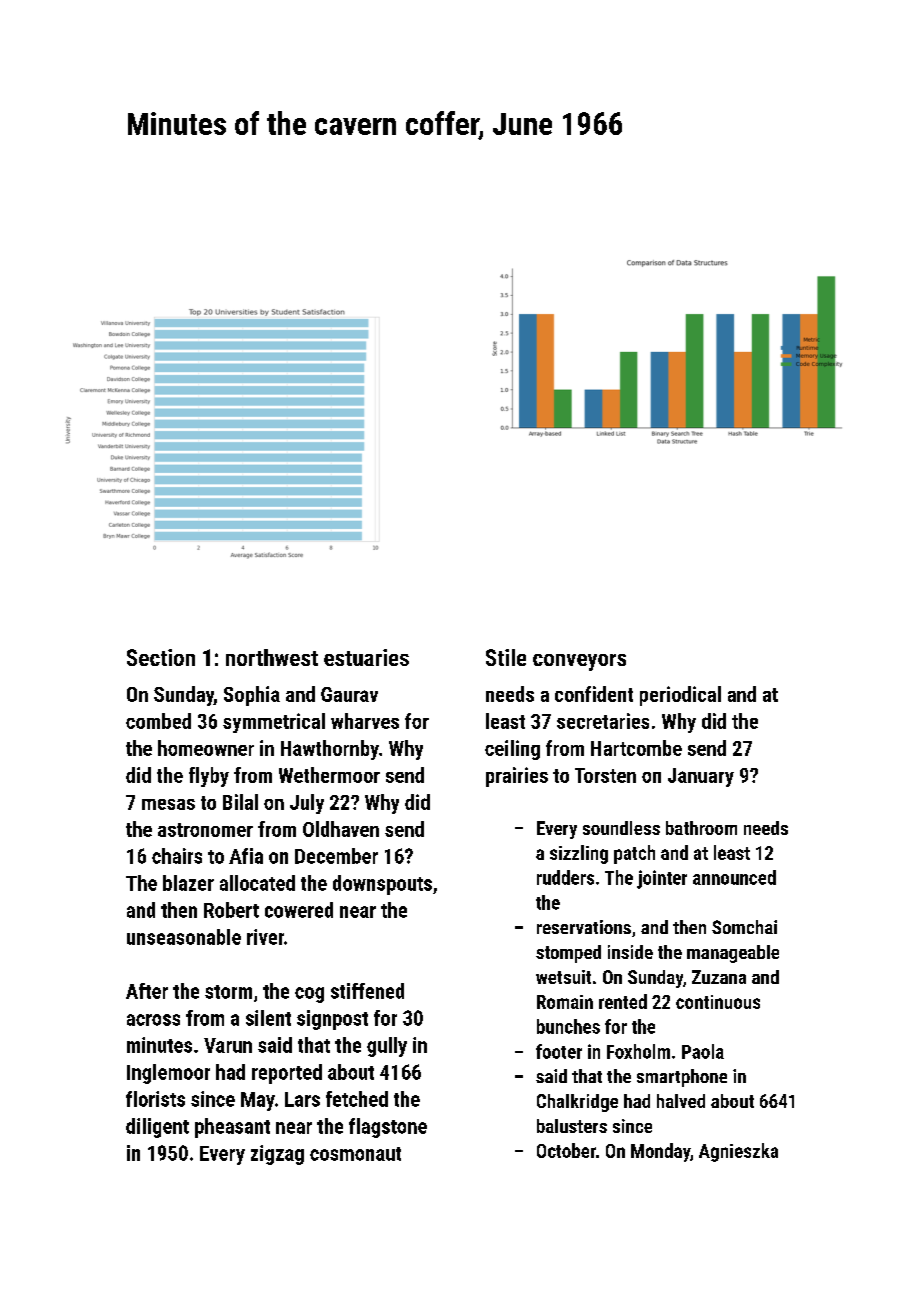  What do you see at coordinates (157, 1128) in the page?
I see `diligent` at bounding box center [157, 1128].
